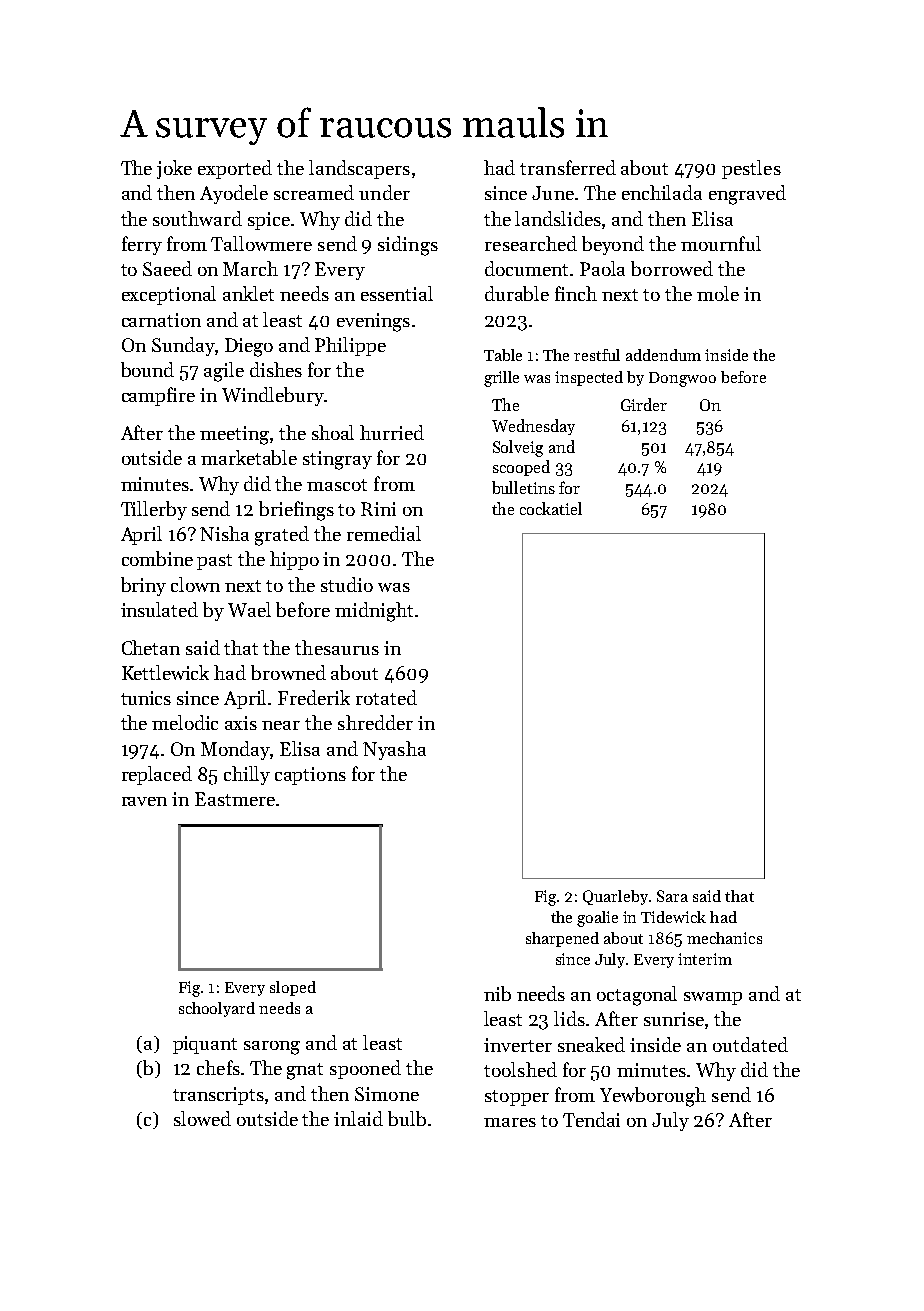 The height and width of the screenshot is (1311, 924). What do you see at coordinates (151, 647) in the screenshot?
I see `Chetan` at bounding box center [151, 647].
